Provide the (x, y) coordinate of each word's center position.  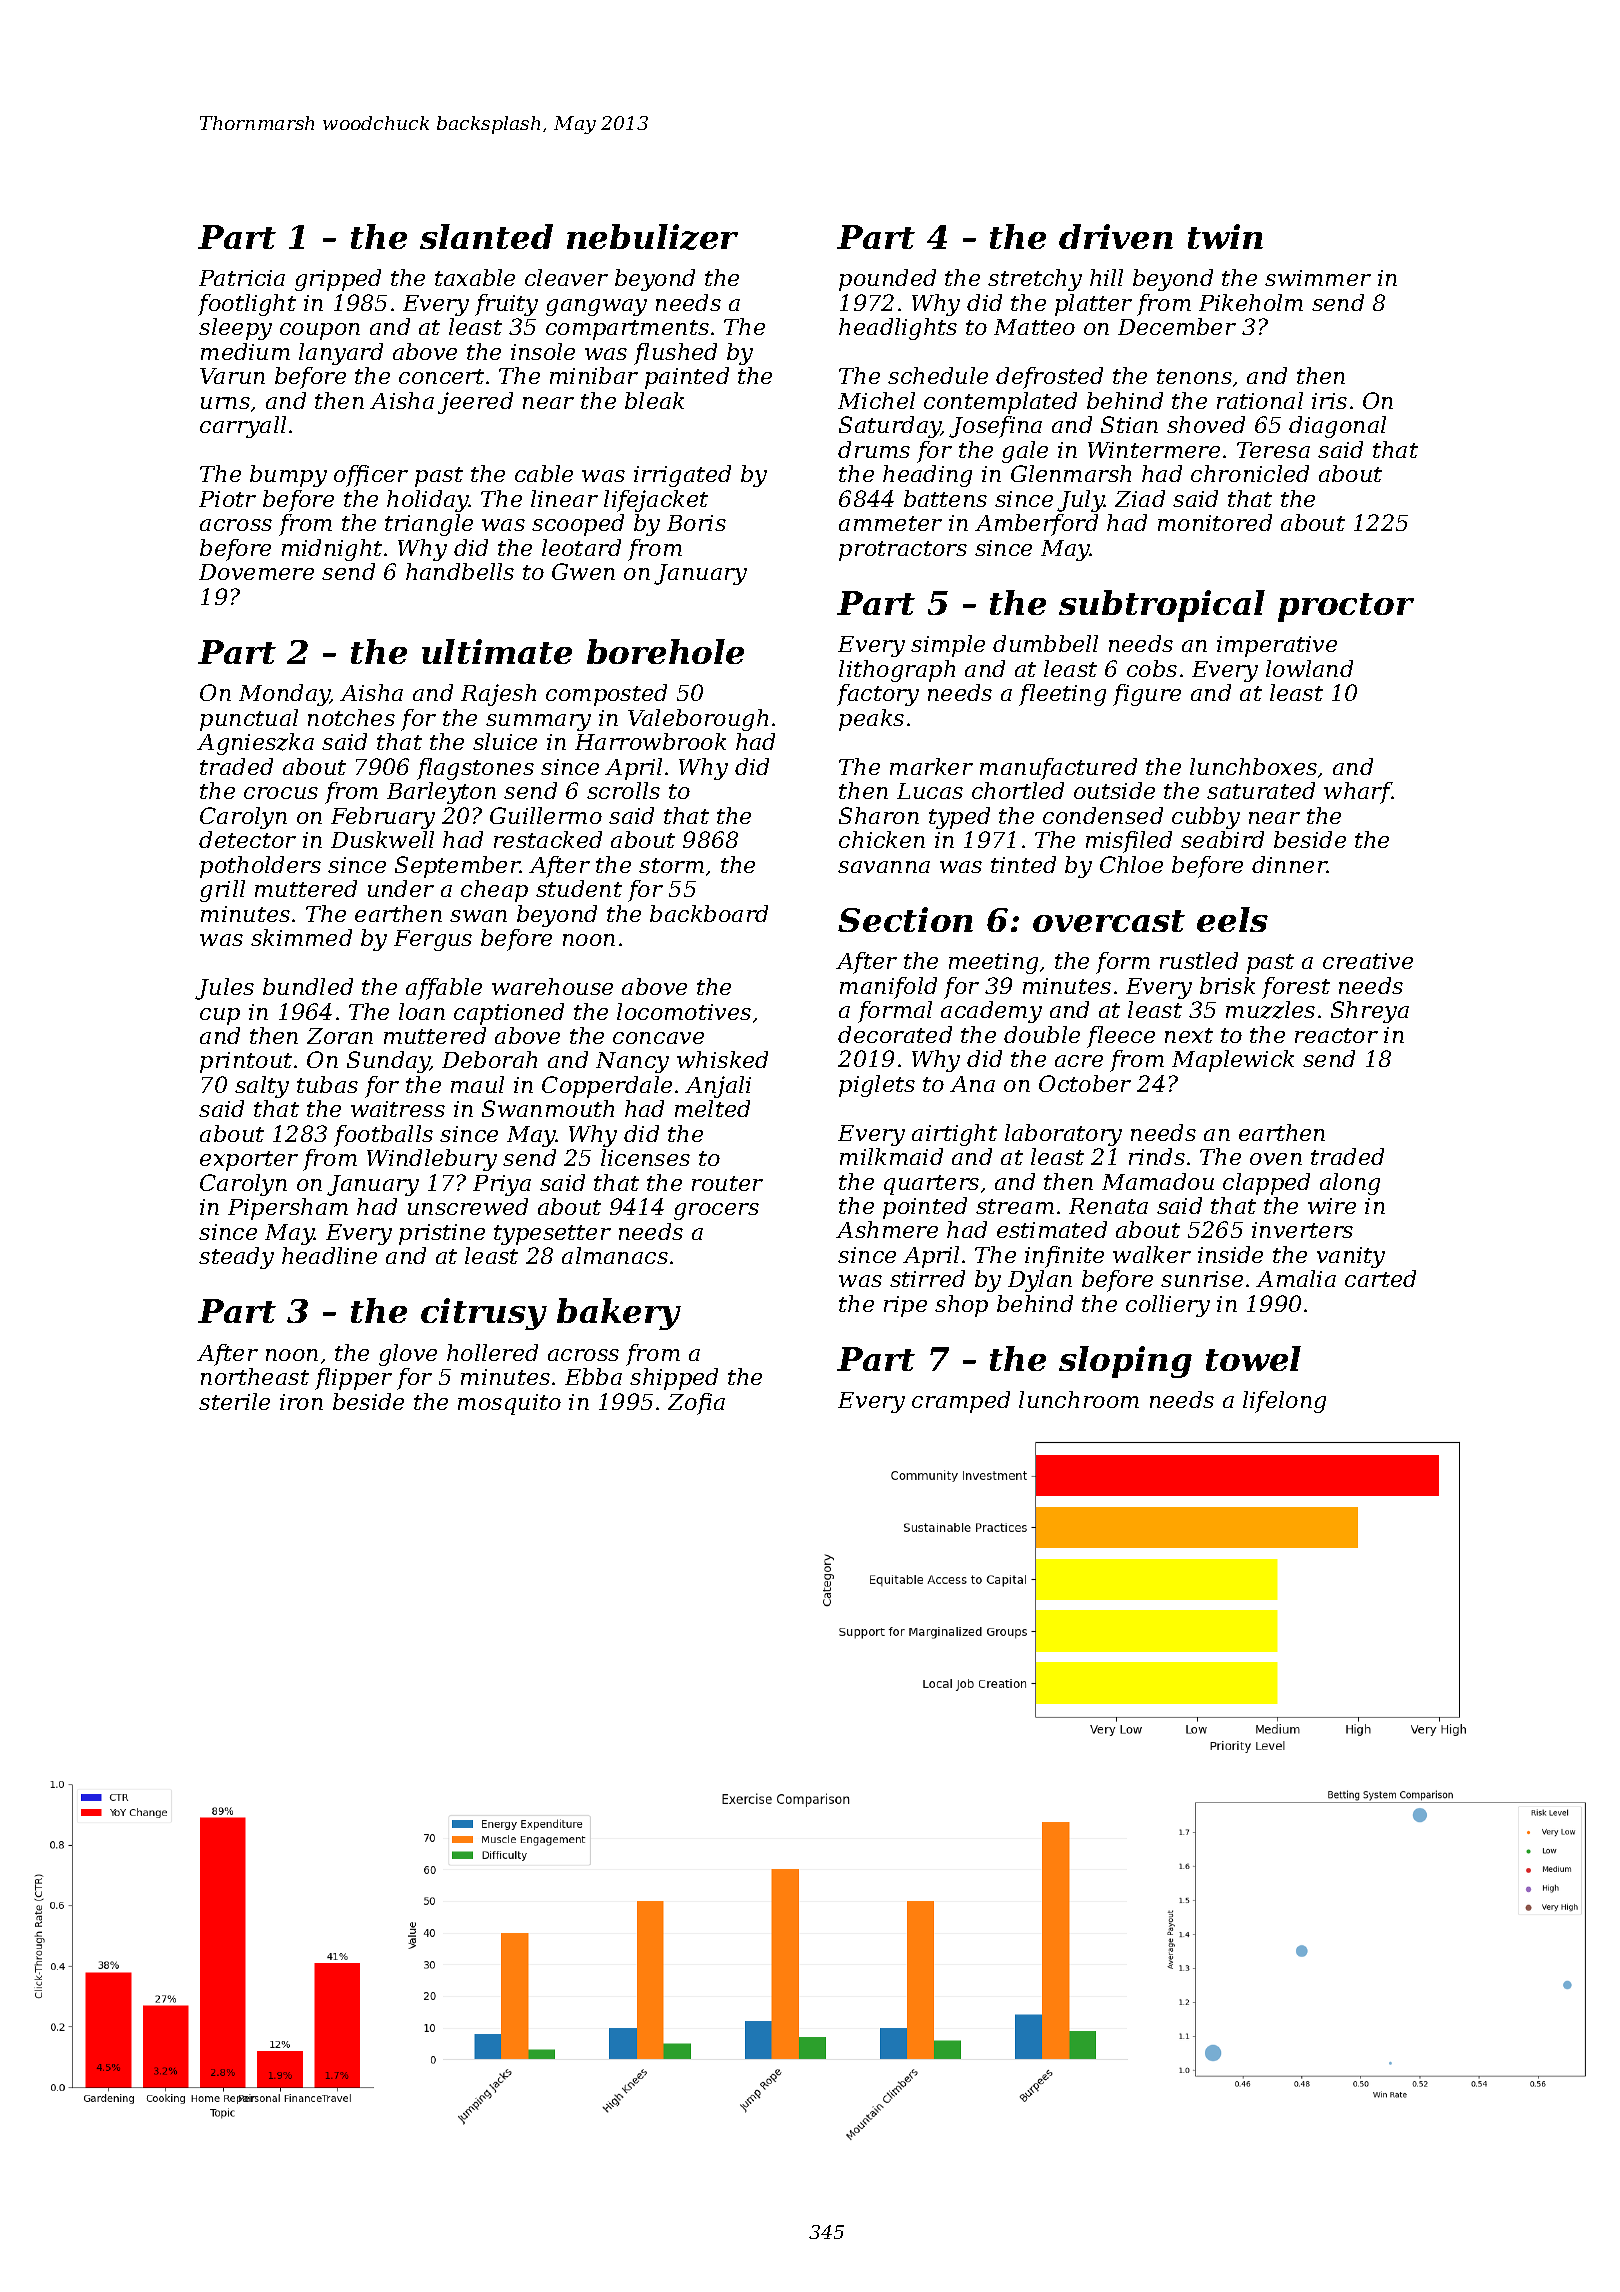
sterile (234, 1401)
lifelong (1284, 1402)
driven (1116, 236)
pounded (887, 280)
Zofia (696, 1404)
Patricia (242, 278)
